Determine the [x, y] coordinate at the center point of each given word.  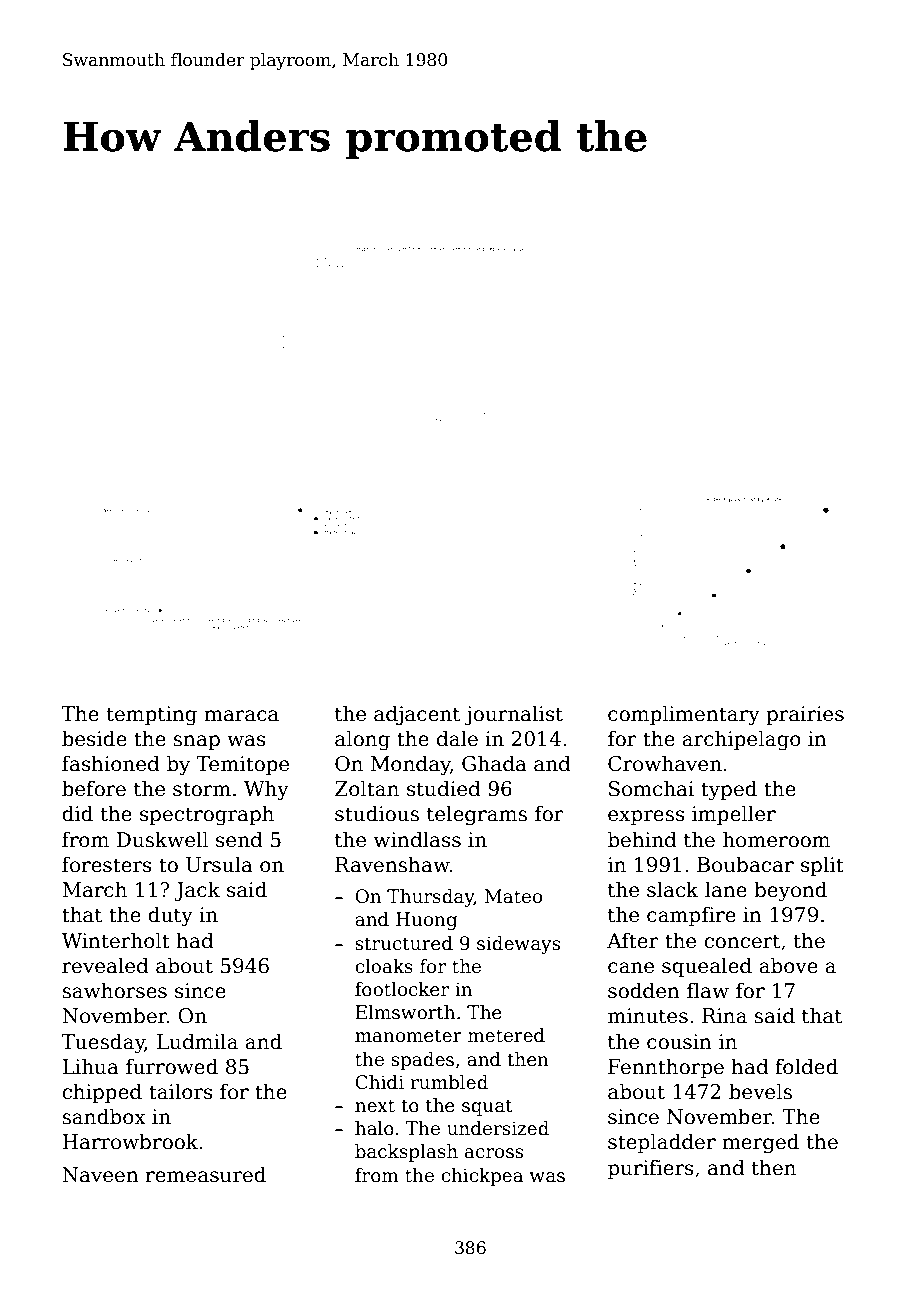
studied [444, 788]
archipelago [741, 740]
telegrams [477, 815]
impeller [734, 815]
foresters [107, 864]
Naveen [100, 1175]
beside [94, 738]
